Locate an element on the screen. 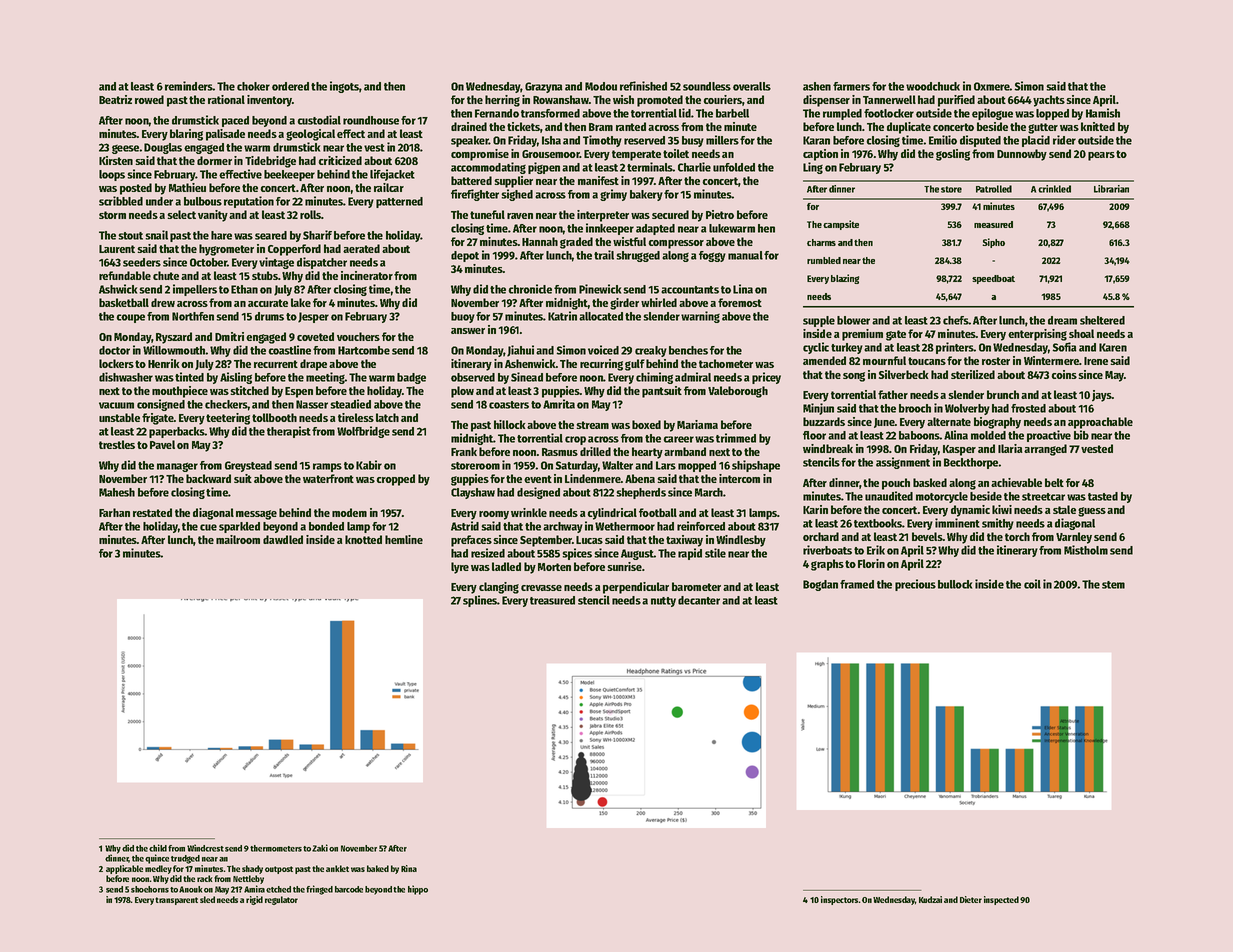 The height and width of the screenshot is (952, 1233). Kasper is located at coordinates (959, 450).
